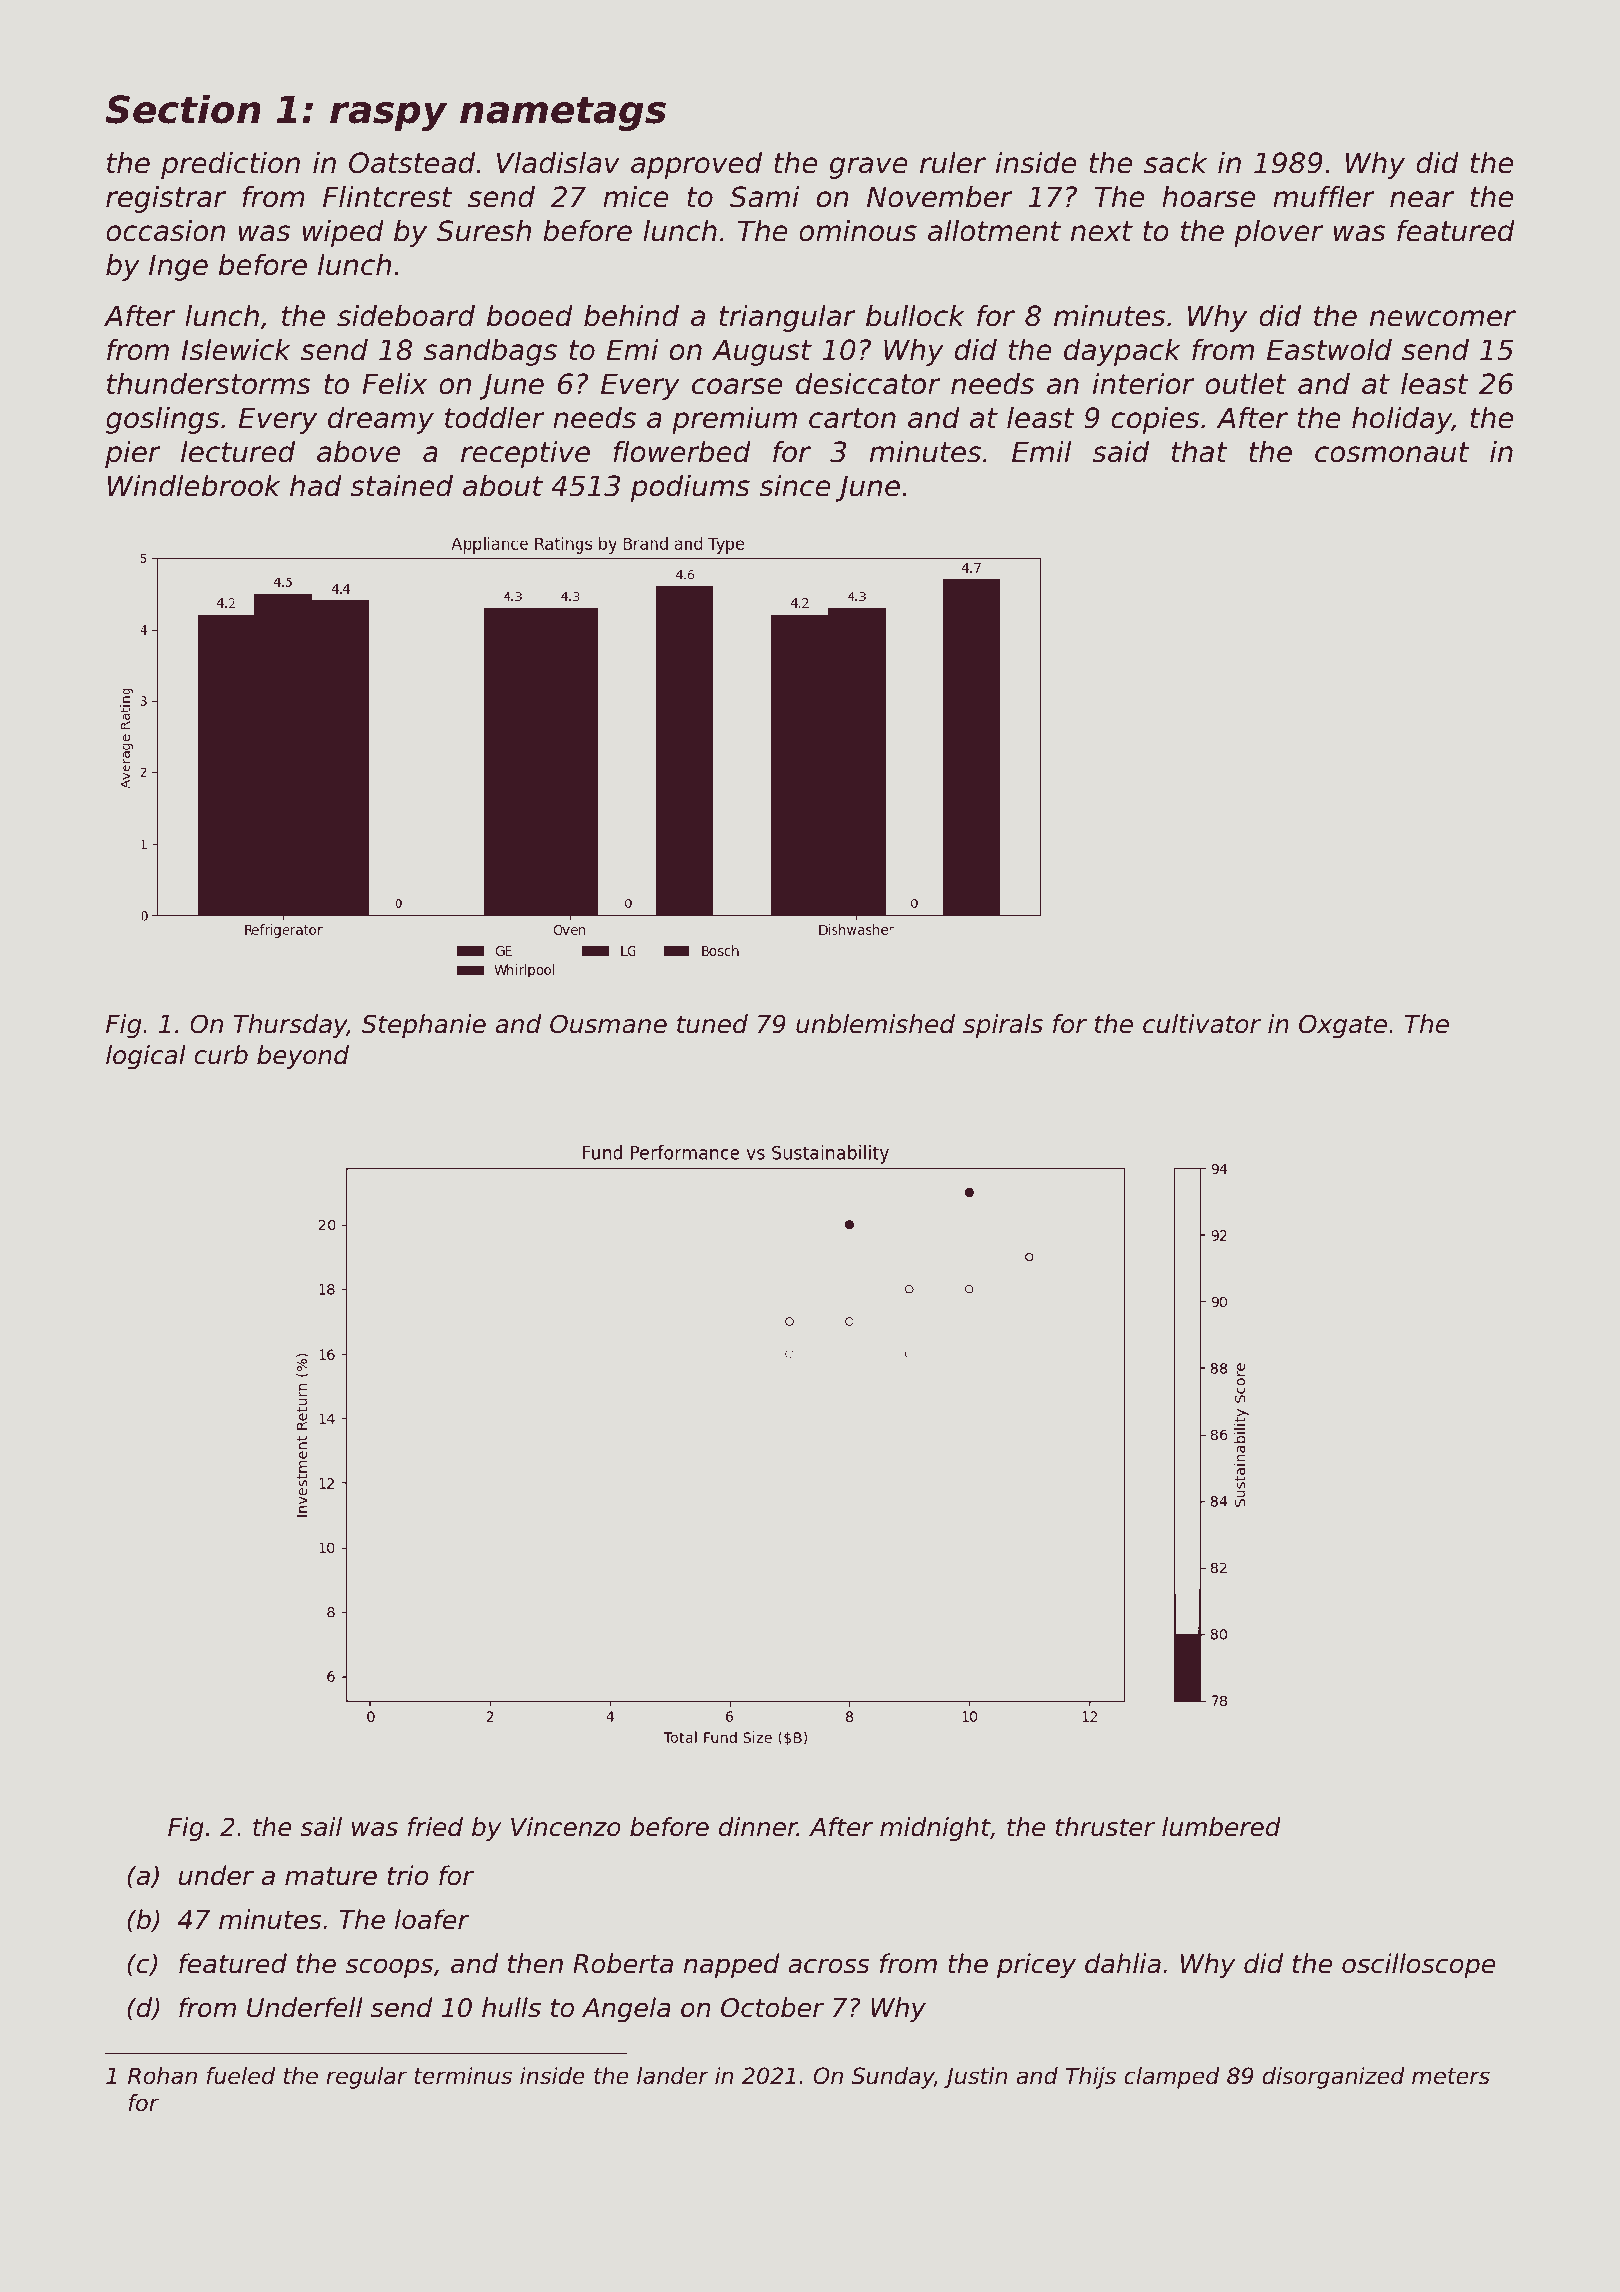  What do you see at coordinates (1422, 199) in the screenshot?
I see `near` at bounding box center [1422, 199].
